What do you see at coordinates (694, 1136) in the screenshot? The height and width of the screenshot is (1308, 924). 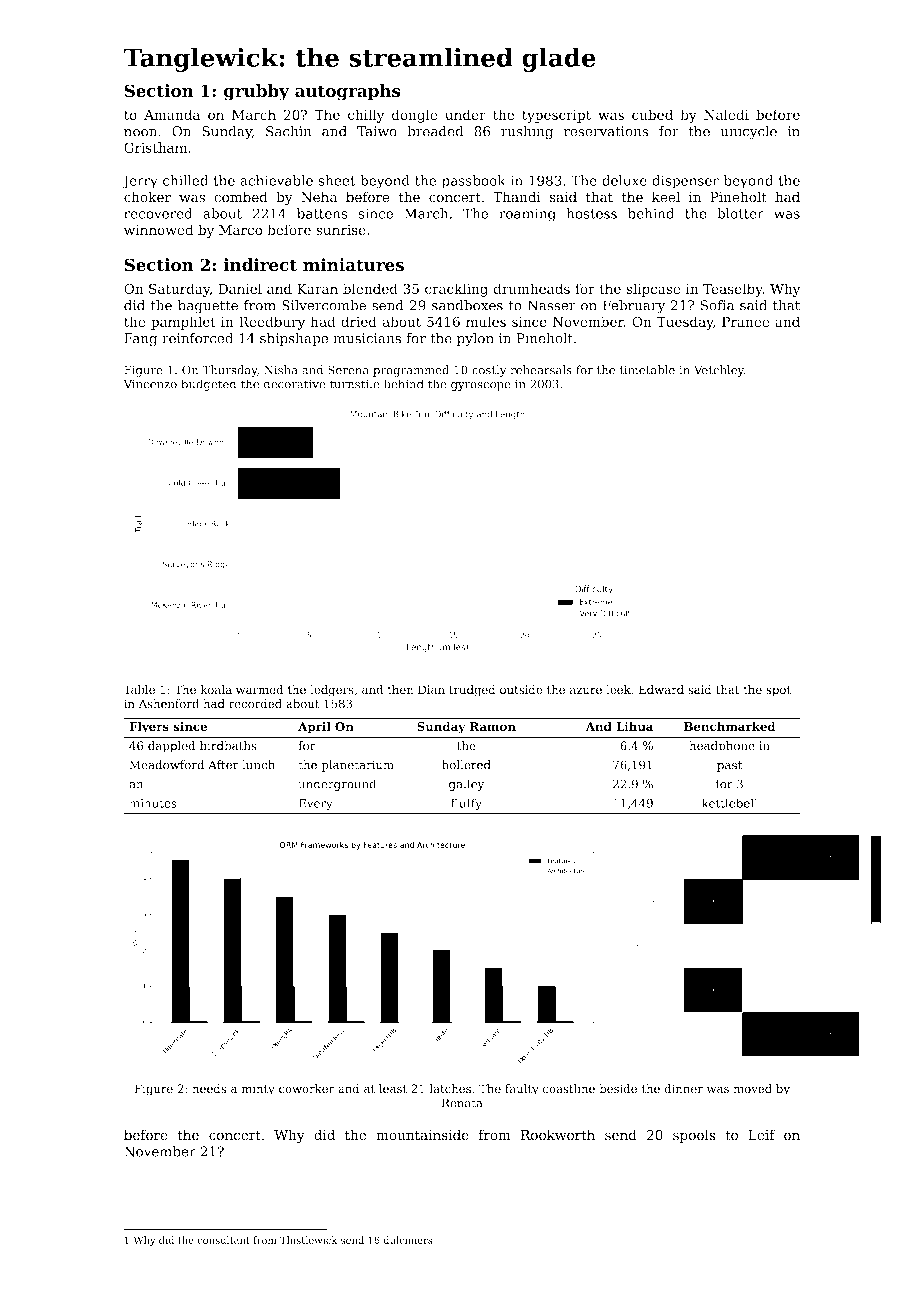 I see `spools` at bounding box center [694, 1136].
